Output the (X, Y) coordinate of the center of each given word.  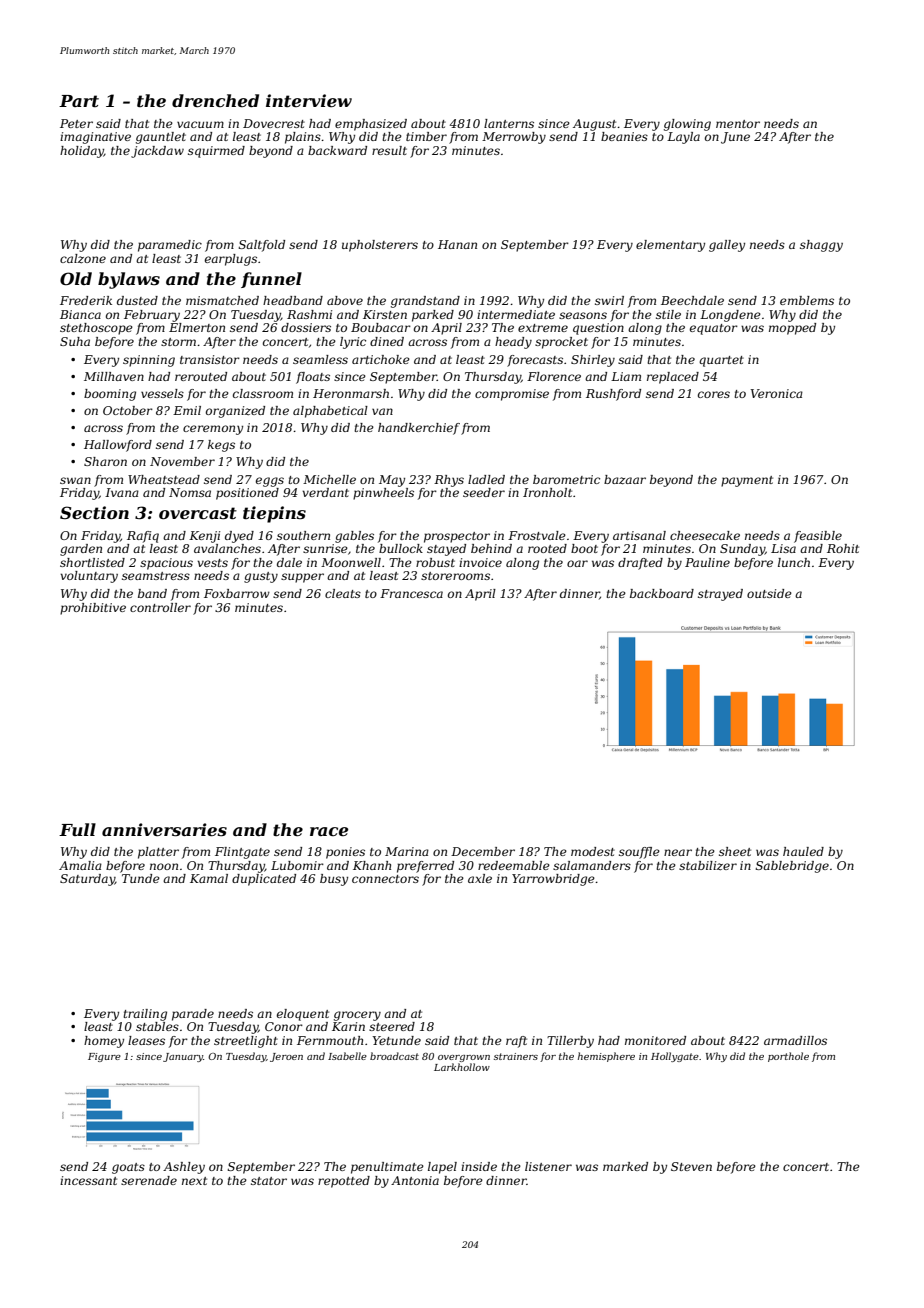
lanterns (509, 123)
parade (193, 1015)
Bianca (80, 314)
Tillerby (570, 1042)
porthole (788, 1057)
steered (392, 1026)
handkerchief (419, 429)
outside (769, 593)
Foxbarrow (237, 593)
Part (79, 101)
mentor (738, 124)
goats (128, 1168)
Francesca (411, 593)
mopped (792, 329)
